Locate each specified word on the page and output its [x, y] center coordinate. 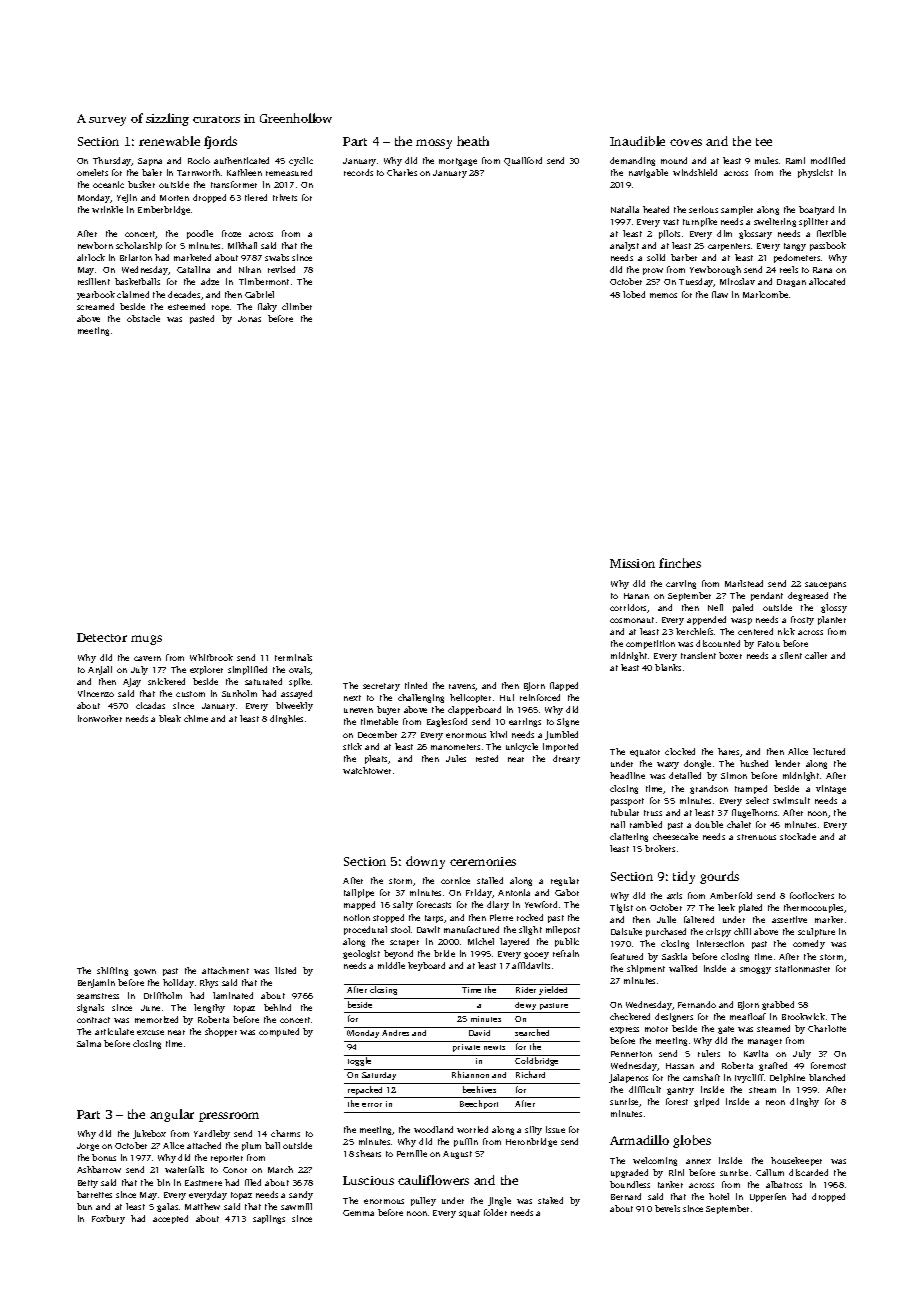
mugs [146, 640]
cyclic [301, 161]
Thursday [112, 161]
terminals [293, 657]
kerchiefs [694, 631]
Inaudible [637, 141]
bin [163, 1182]
